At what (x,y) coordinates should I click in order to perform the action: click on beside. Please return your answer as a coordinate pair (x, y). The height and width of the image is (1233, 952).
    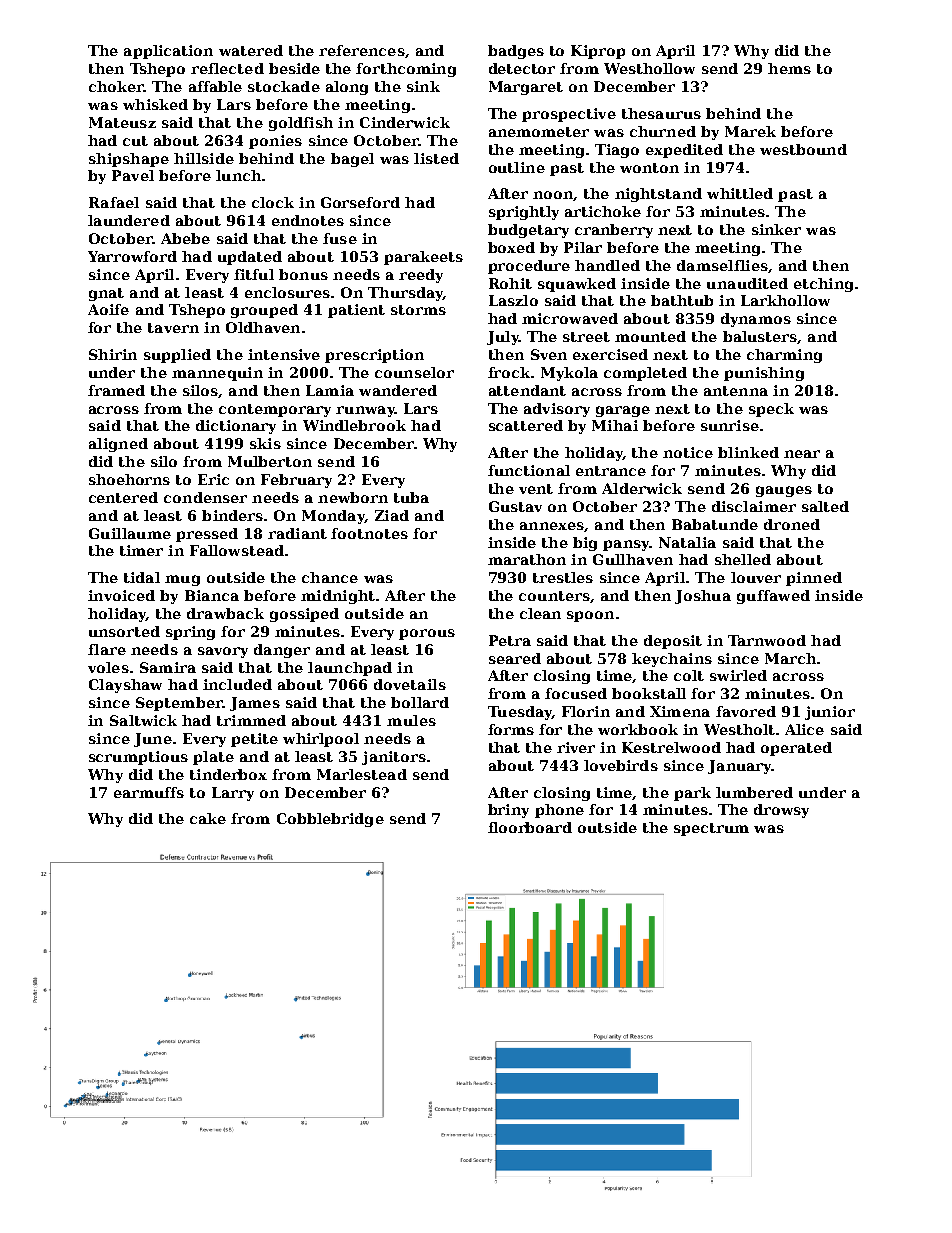
    Looking at the image, I should click on (294, 68).
